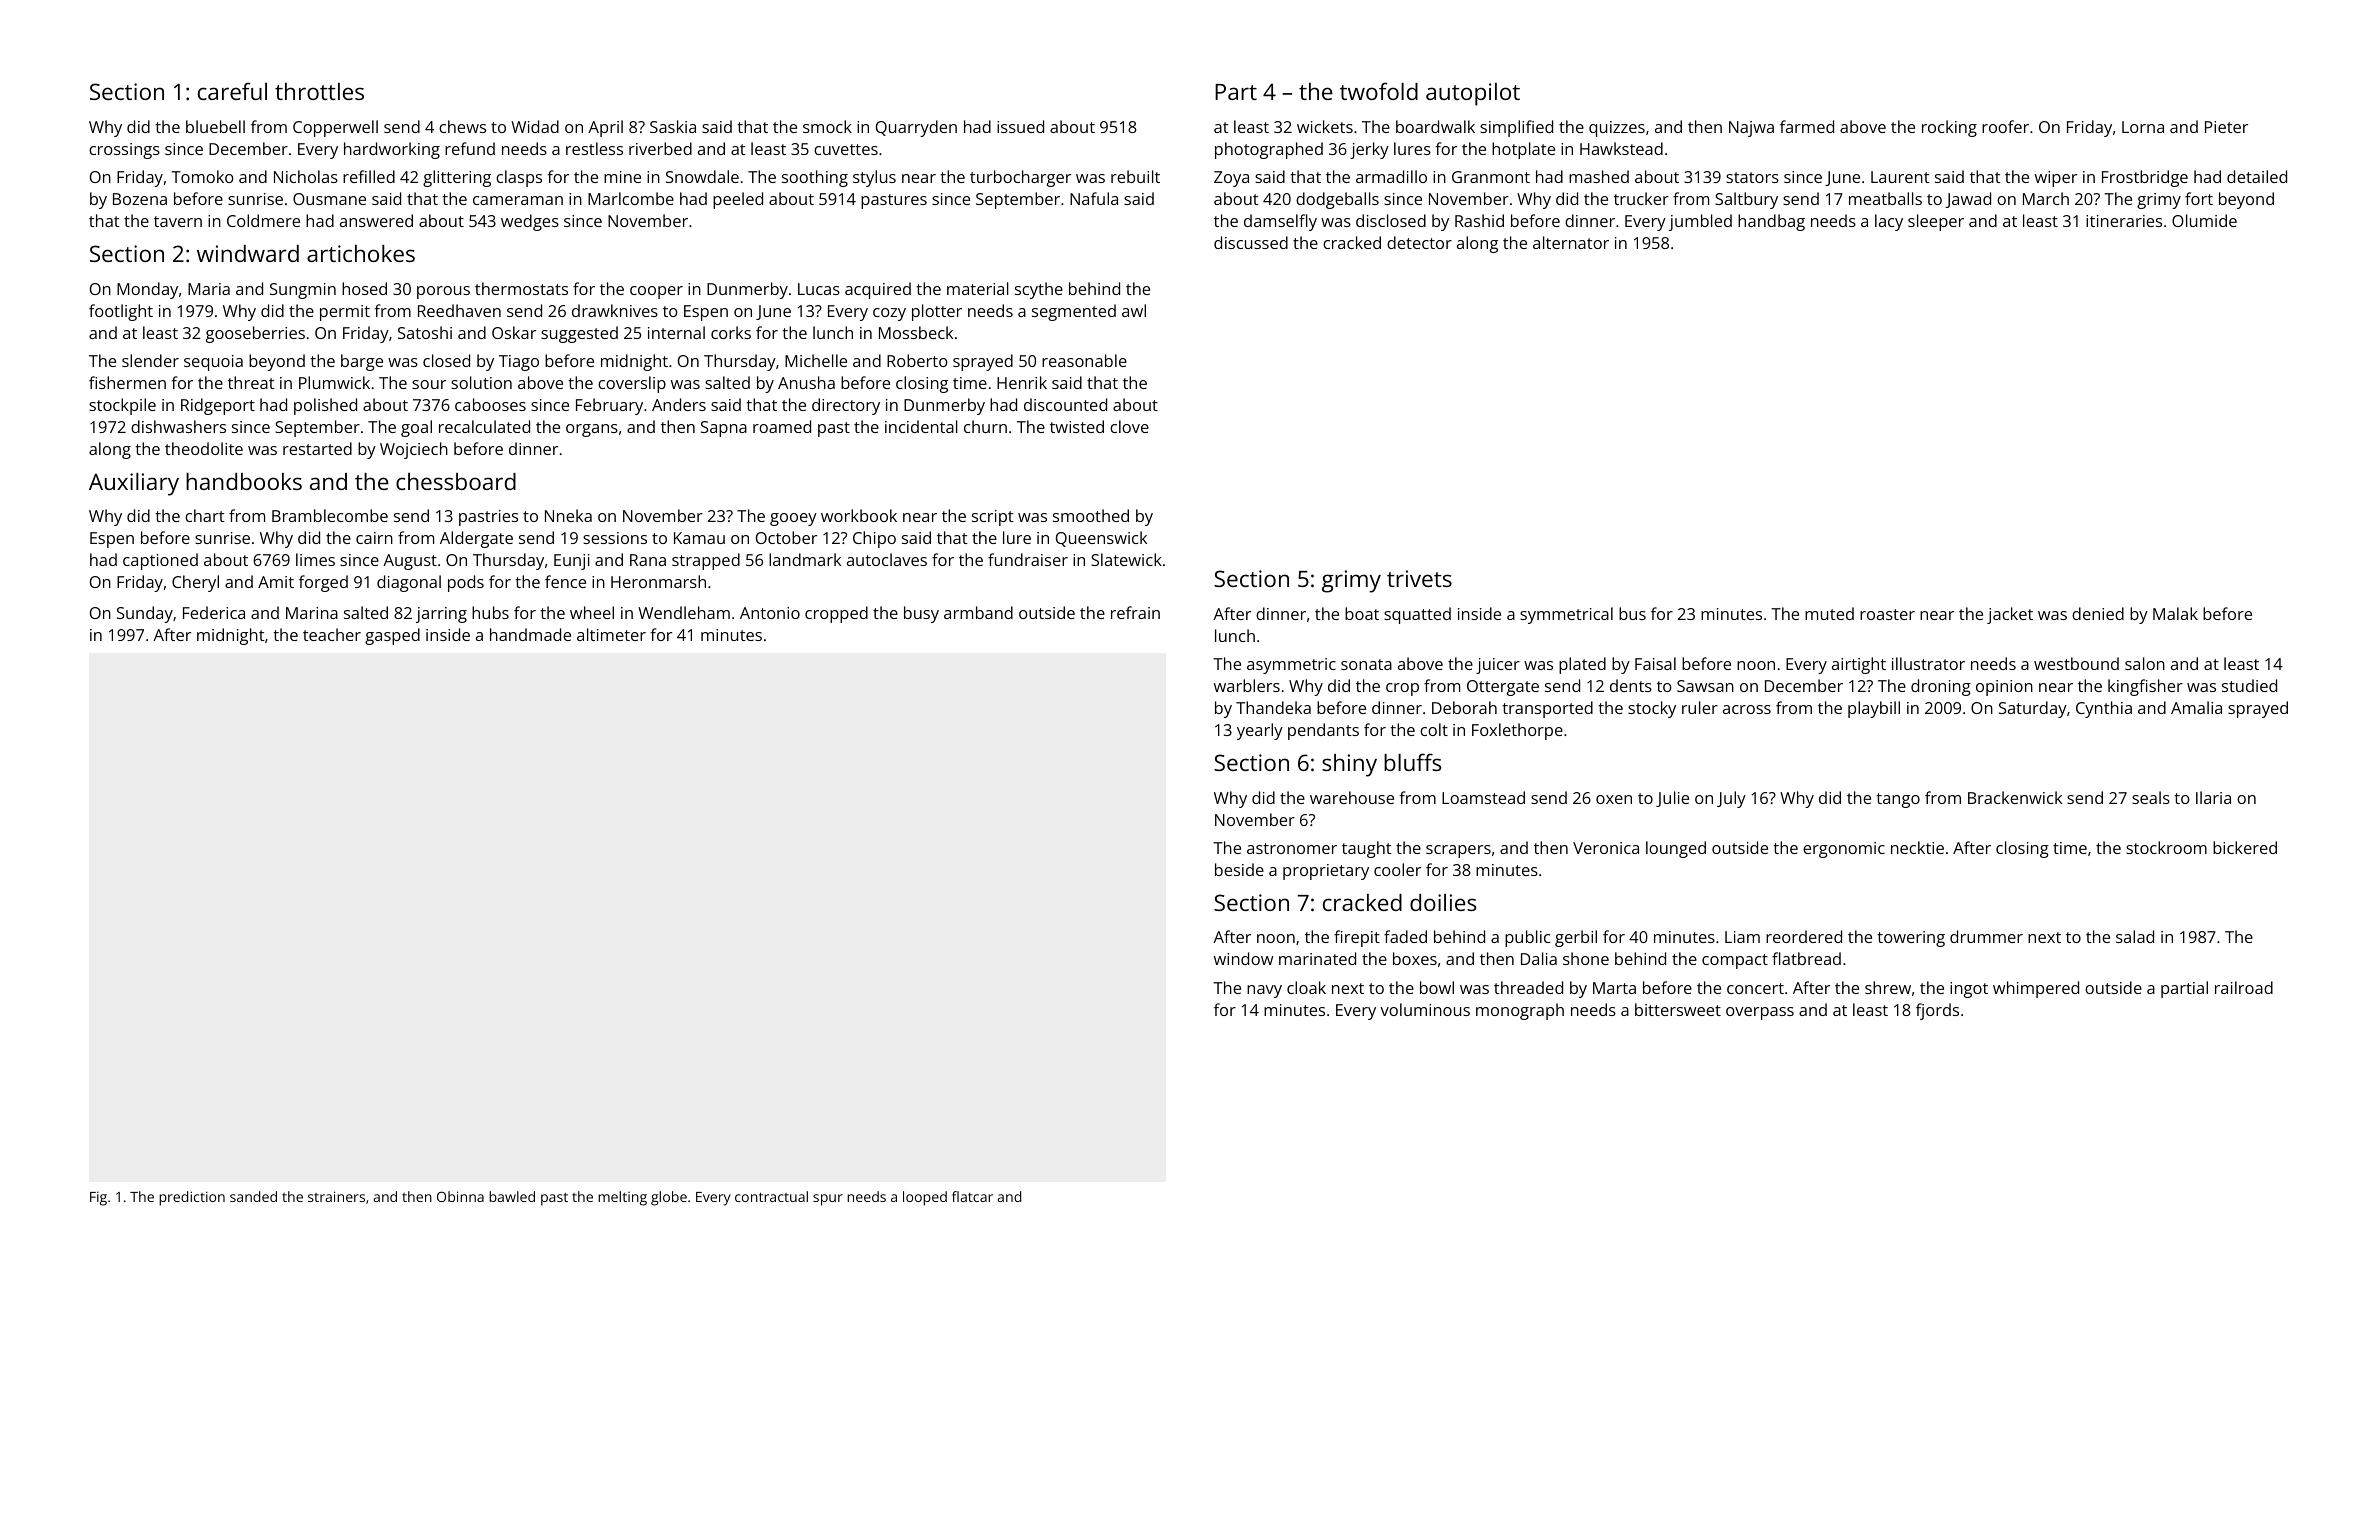  Describe the element at coordinates (2175, 613) in the document. I see `Malak` at that location.
